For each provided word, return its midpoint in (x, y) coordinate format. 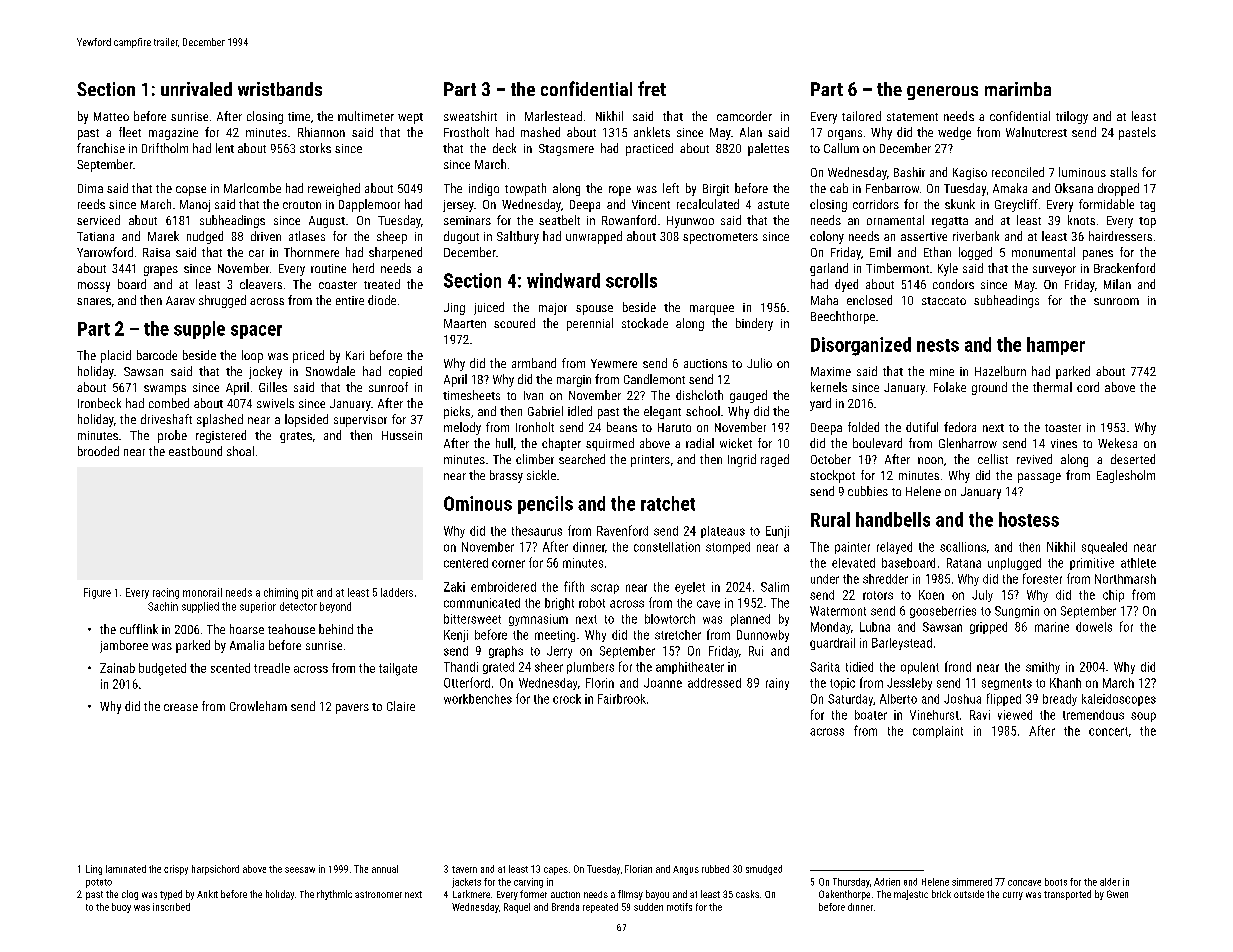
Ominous (478, 503)
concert (1108, 731)
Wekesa (1117, 443)
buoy (121, 908)
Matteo (111, 116)
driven (266, 236)
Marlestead (553, 116)
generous (942, 93)
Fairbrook (622, 699)
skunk (960, 204)
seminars (467, 220)
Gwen (1117, 894)
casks (747, 894)
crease (181, 707)
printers (650, 461)
